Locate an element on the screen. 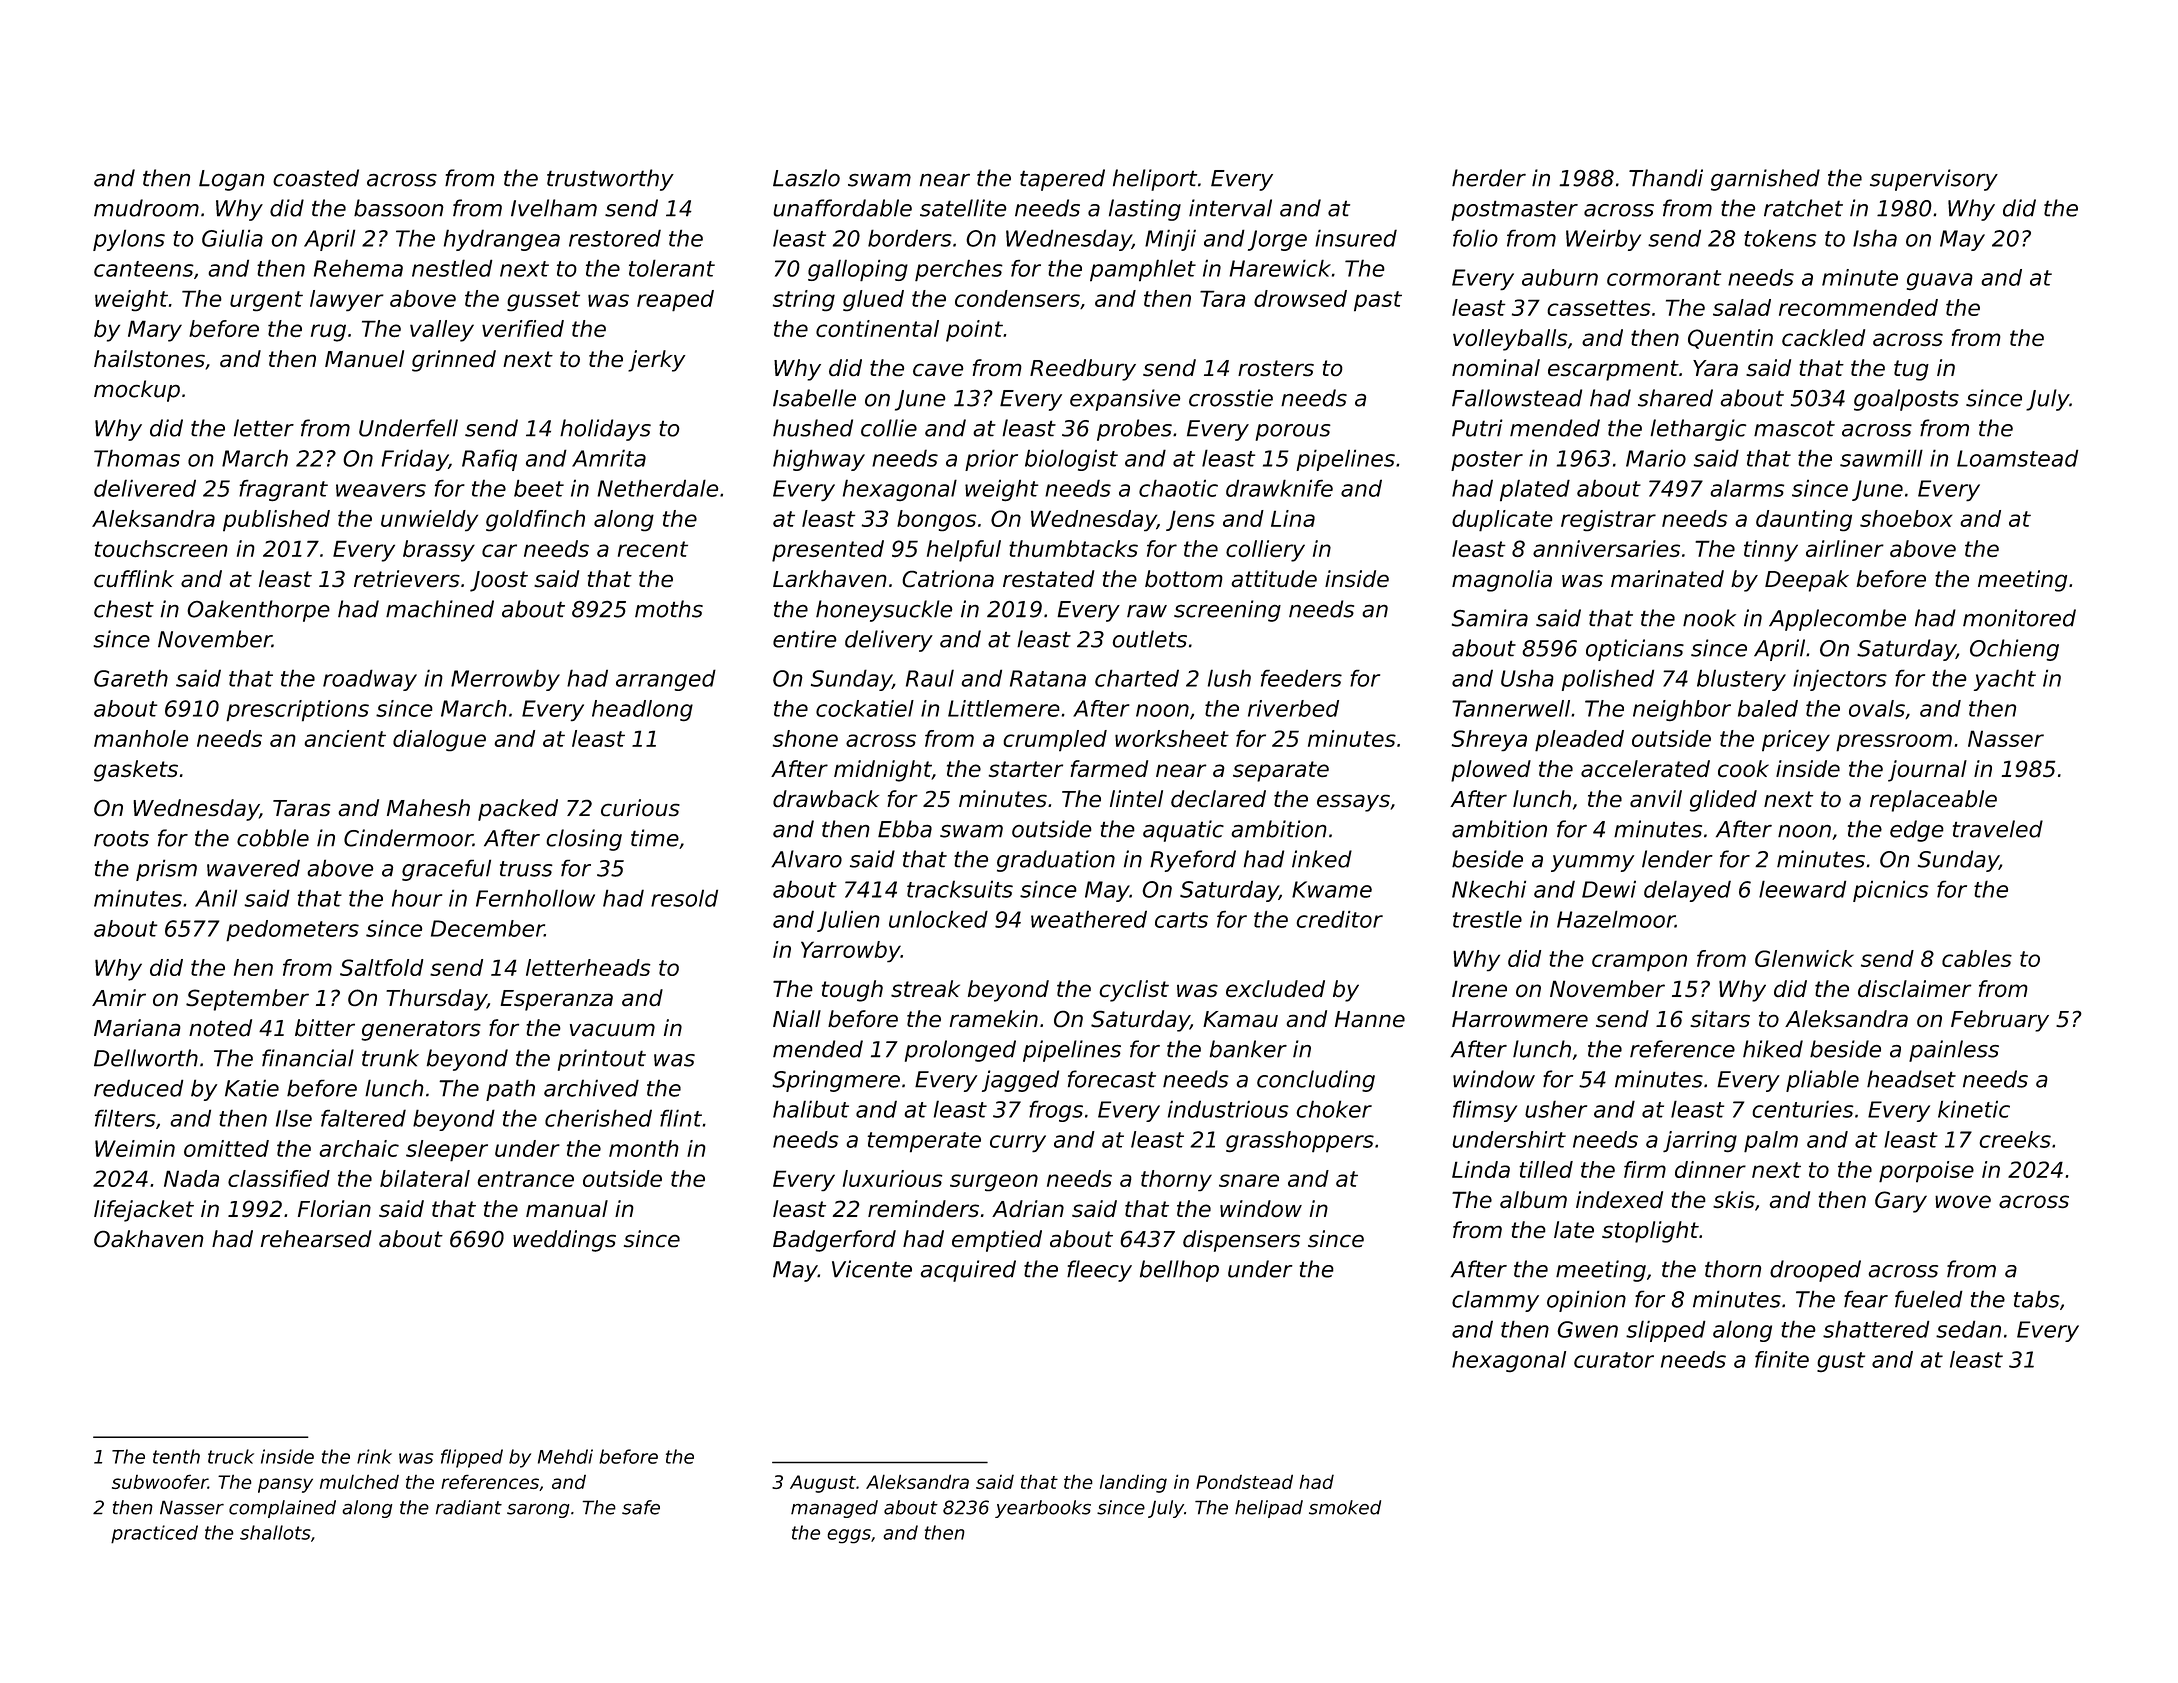 This screenshot has height=1683, width=2178. coasted is located at coordinates (316, 178).
